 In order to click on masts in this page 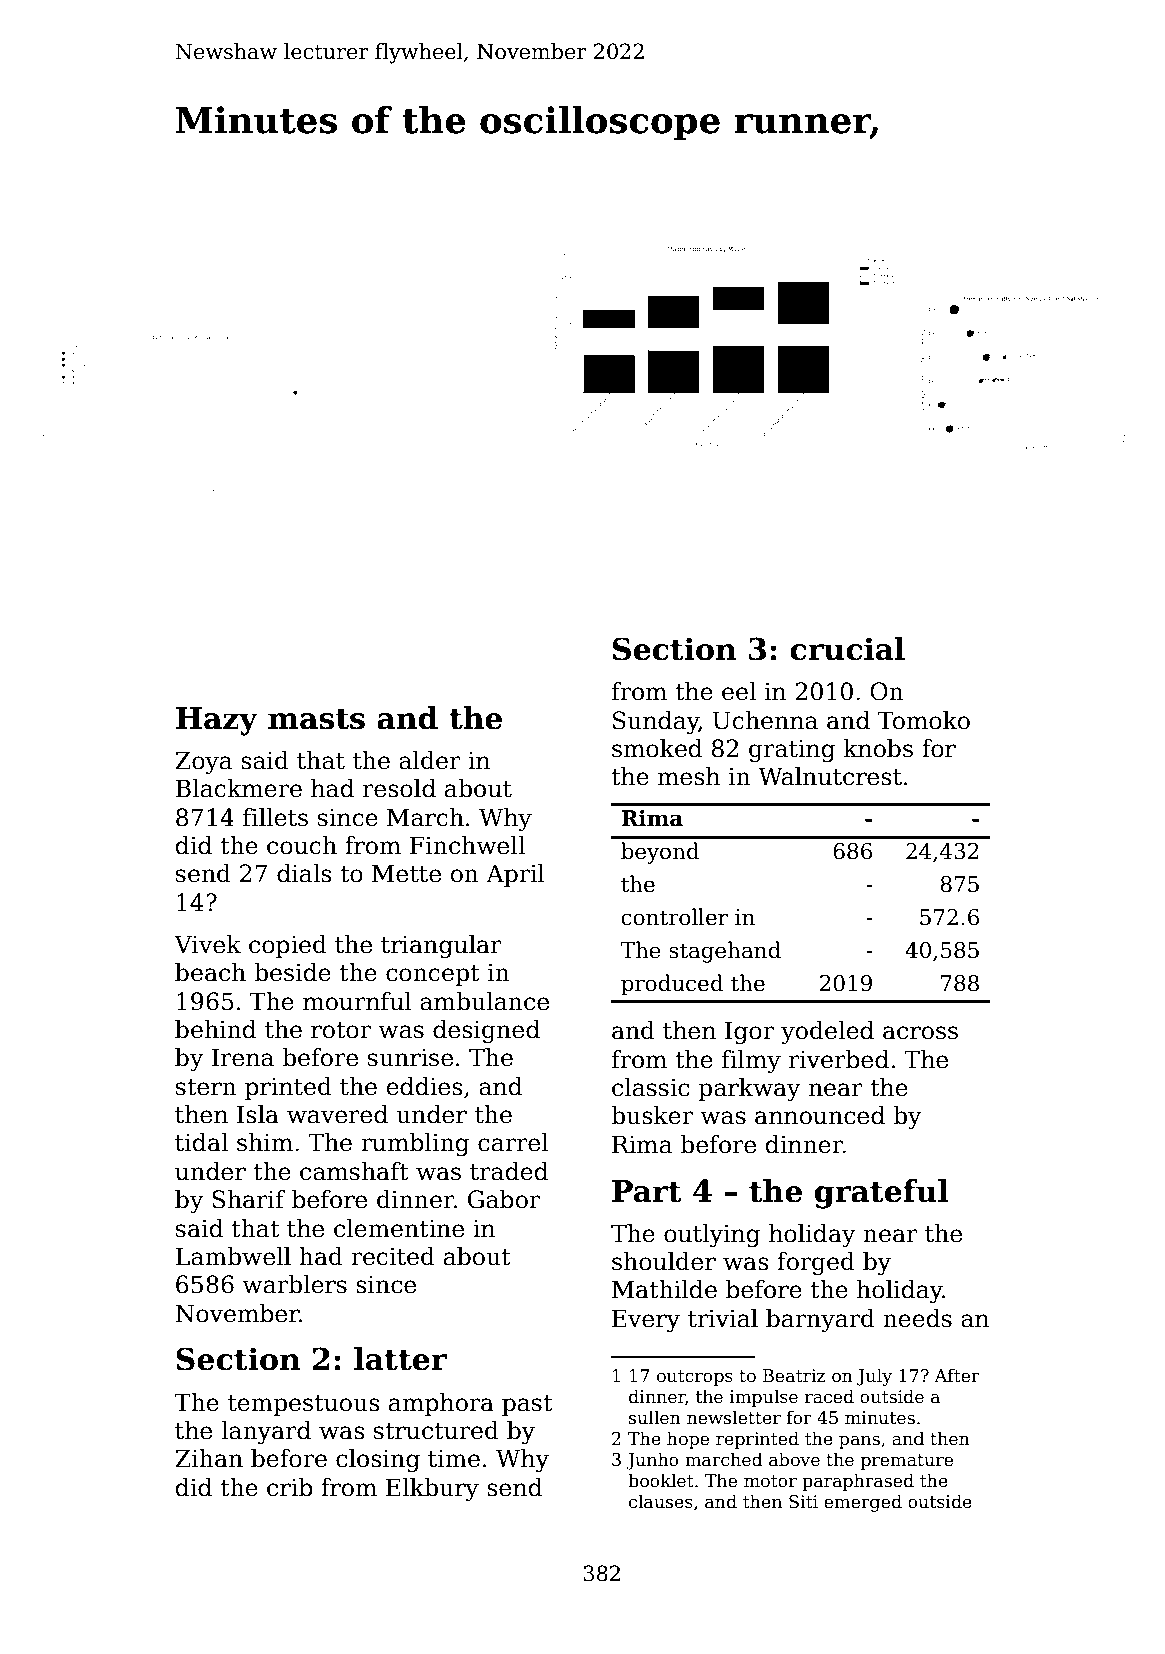, I will do `click(316, 719)`.
